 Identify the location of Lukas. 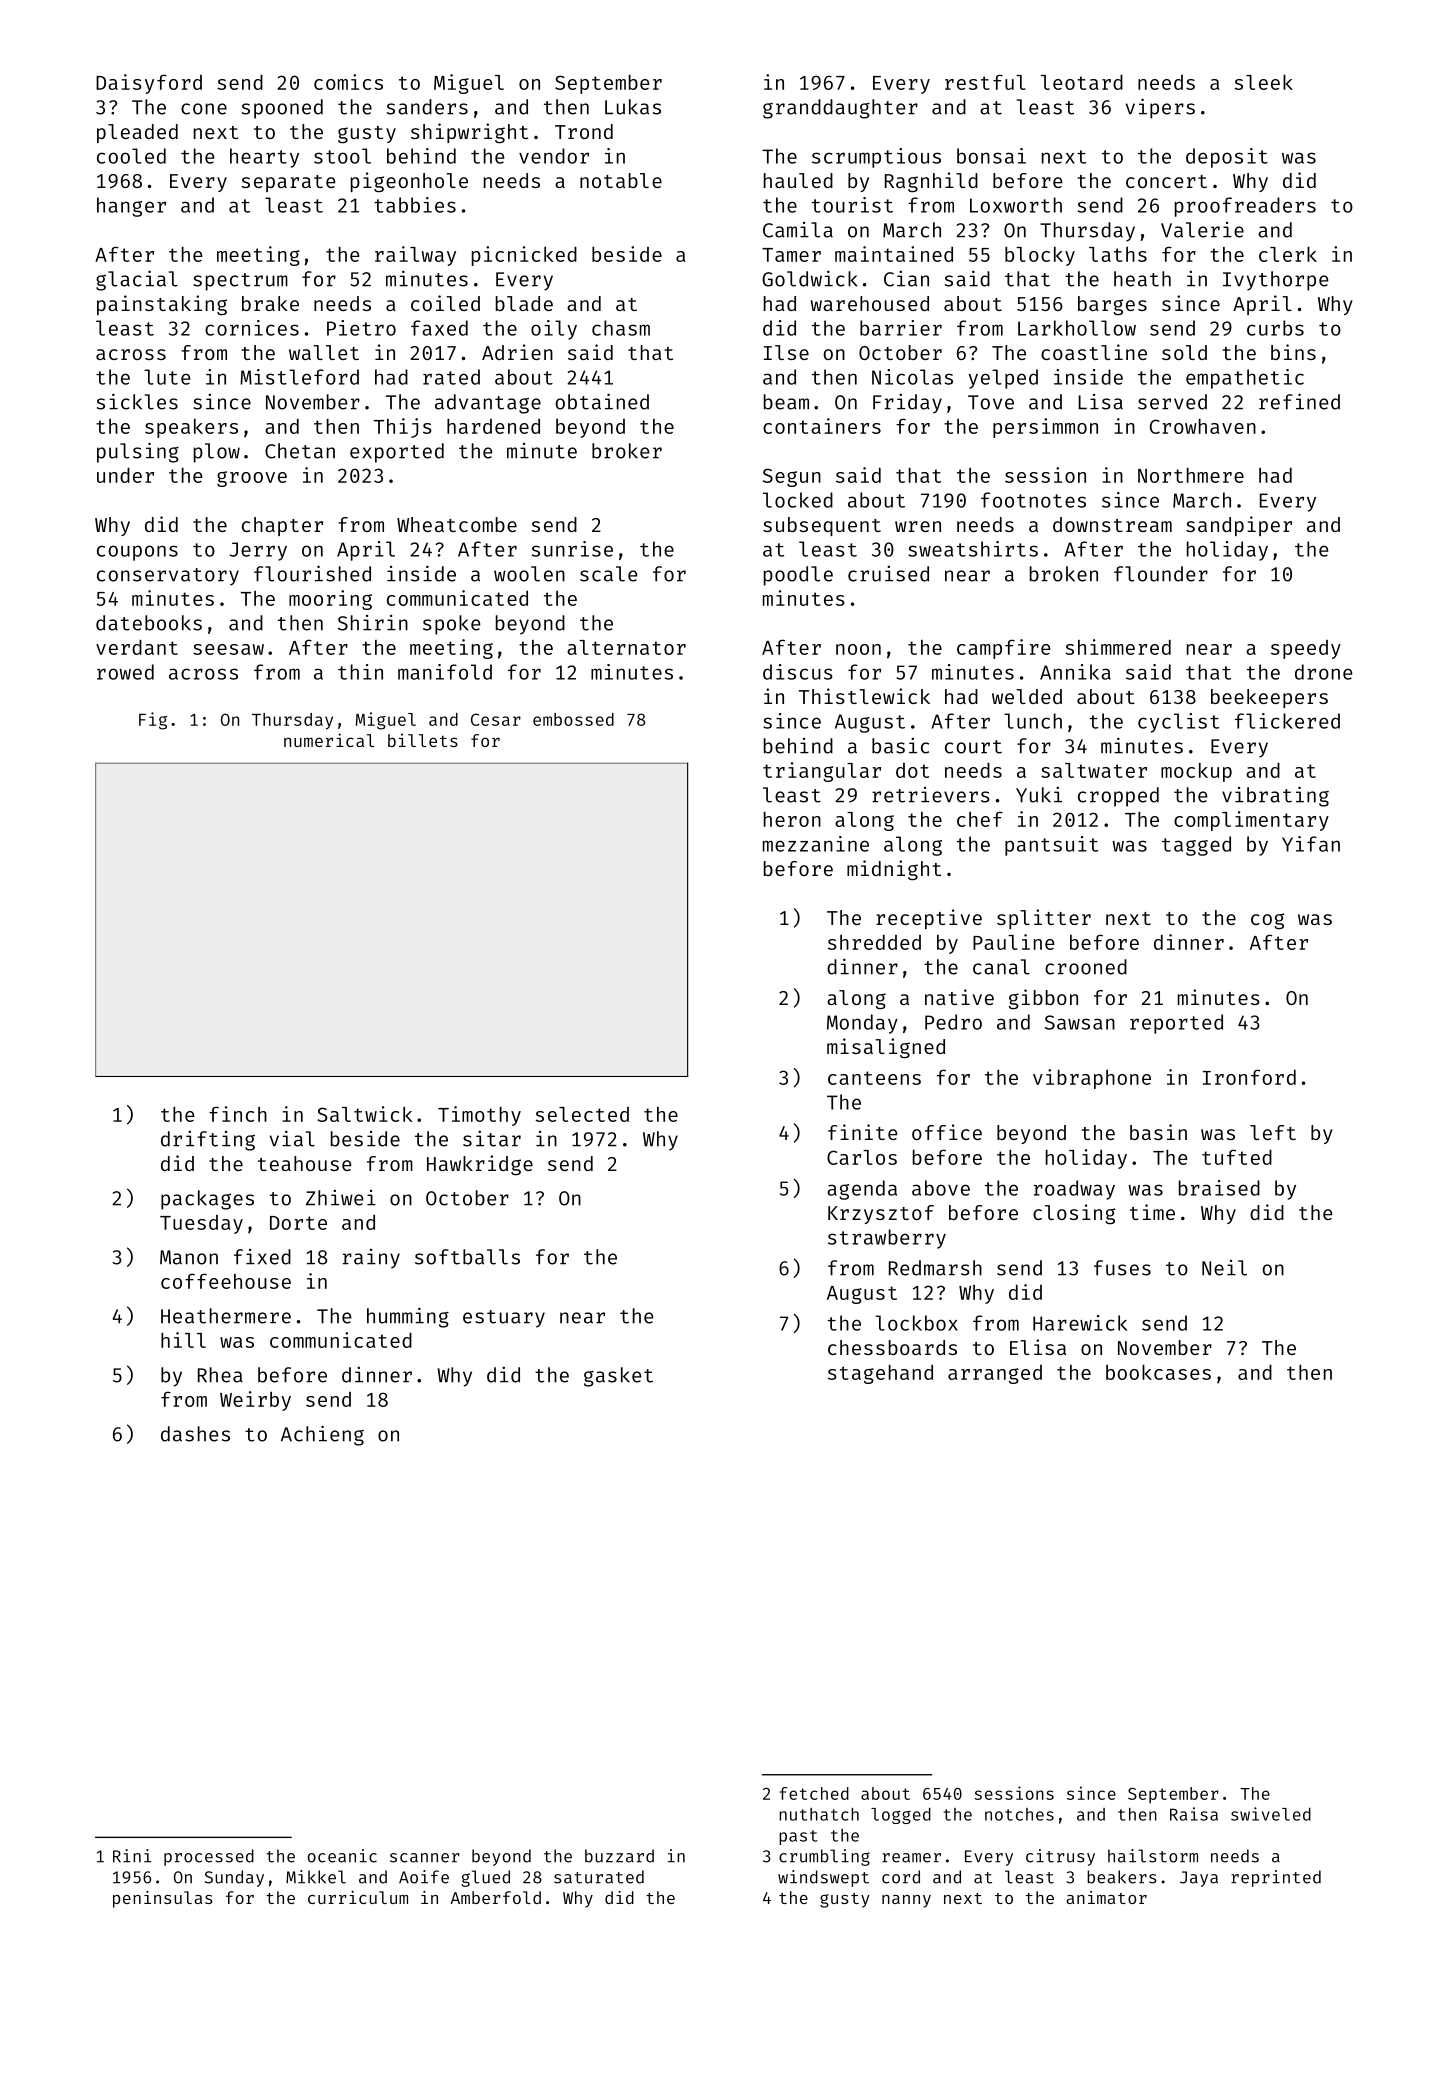
(633, 107).
